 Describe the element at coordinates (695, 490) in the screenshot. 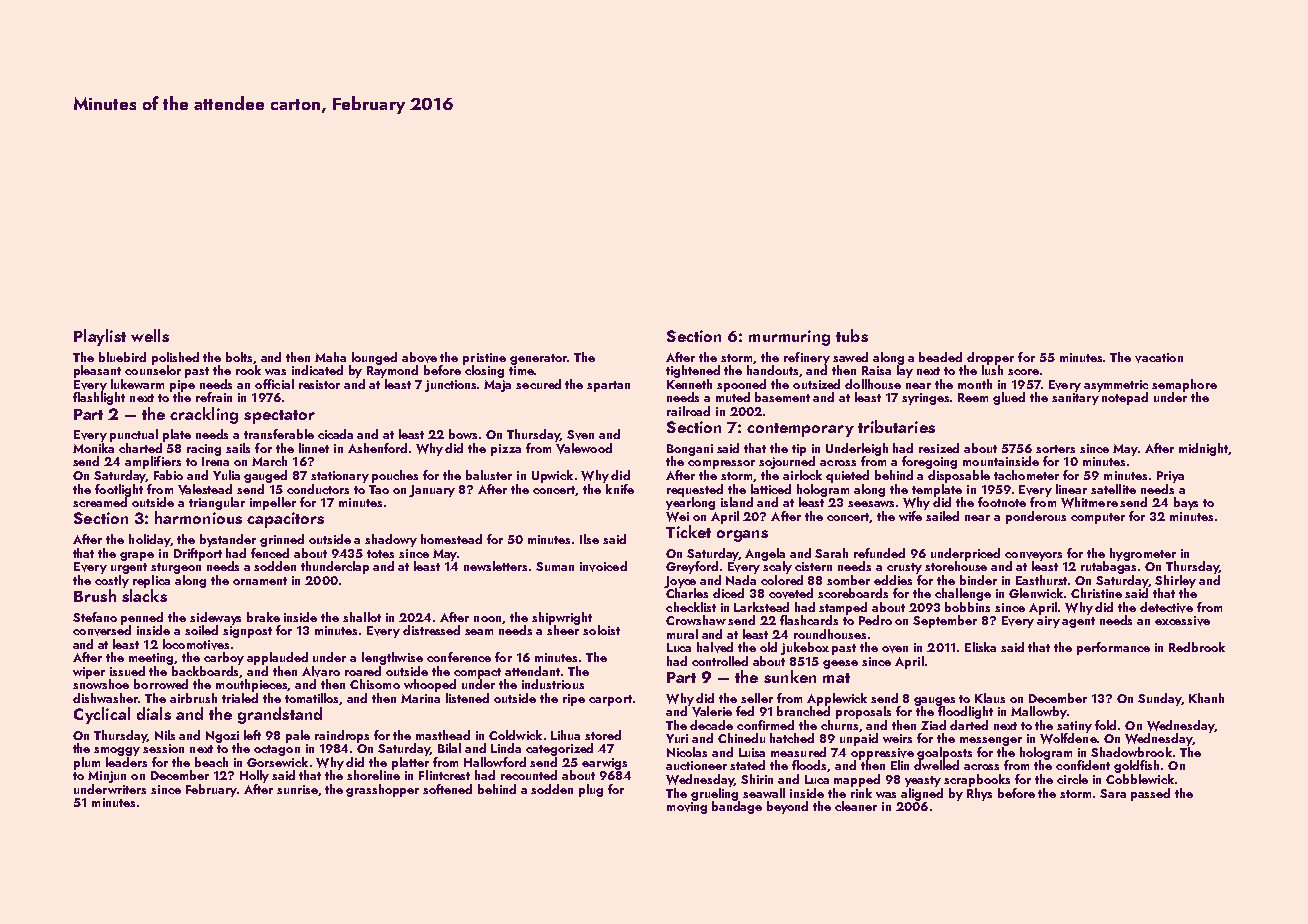

I see `requested` at that location.
